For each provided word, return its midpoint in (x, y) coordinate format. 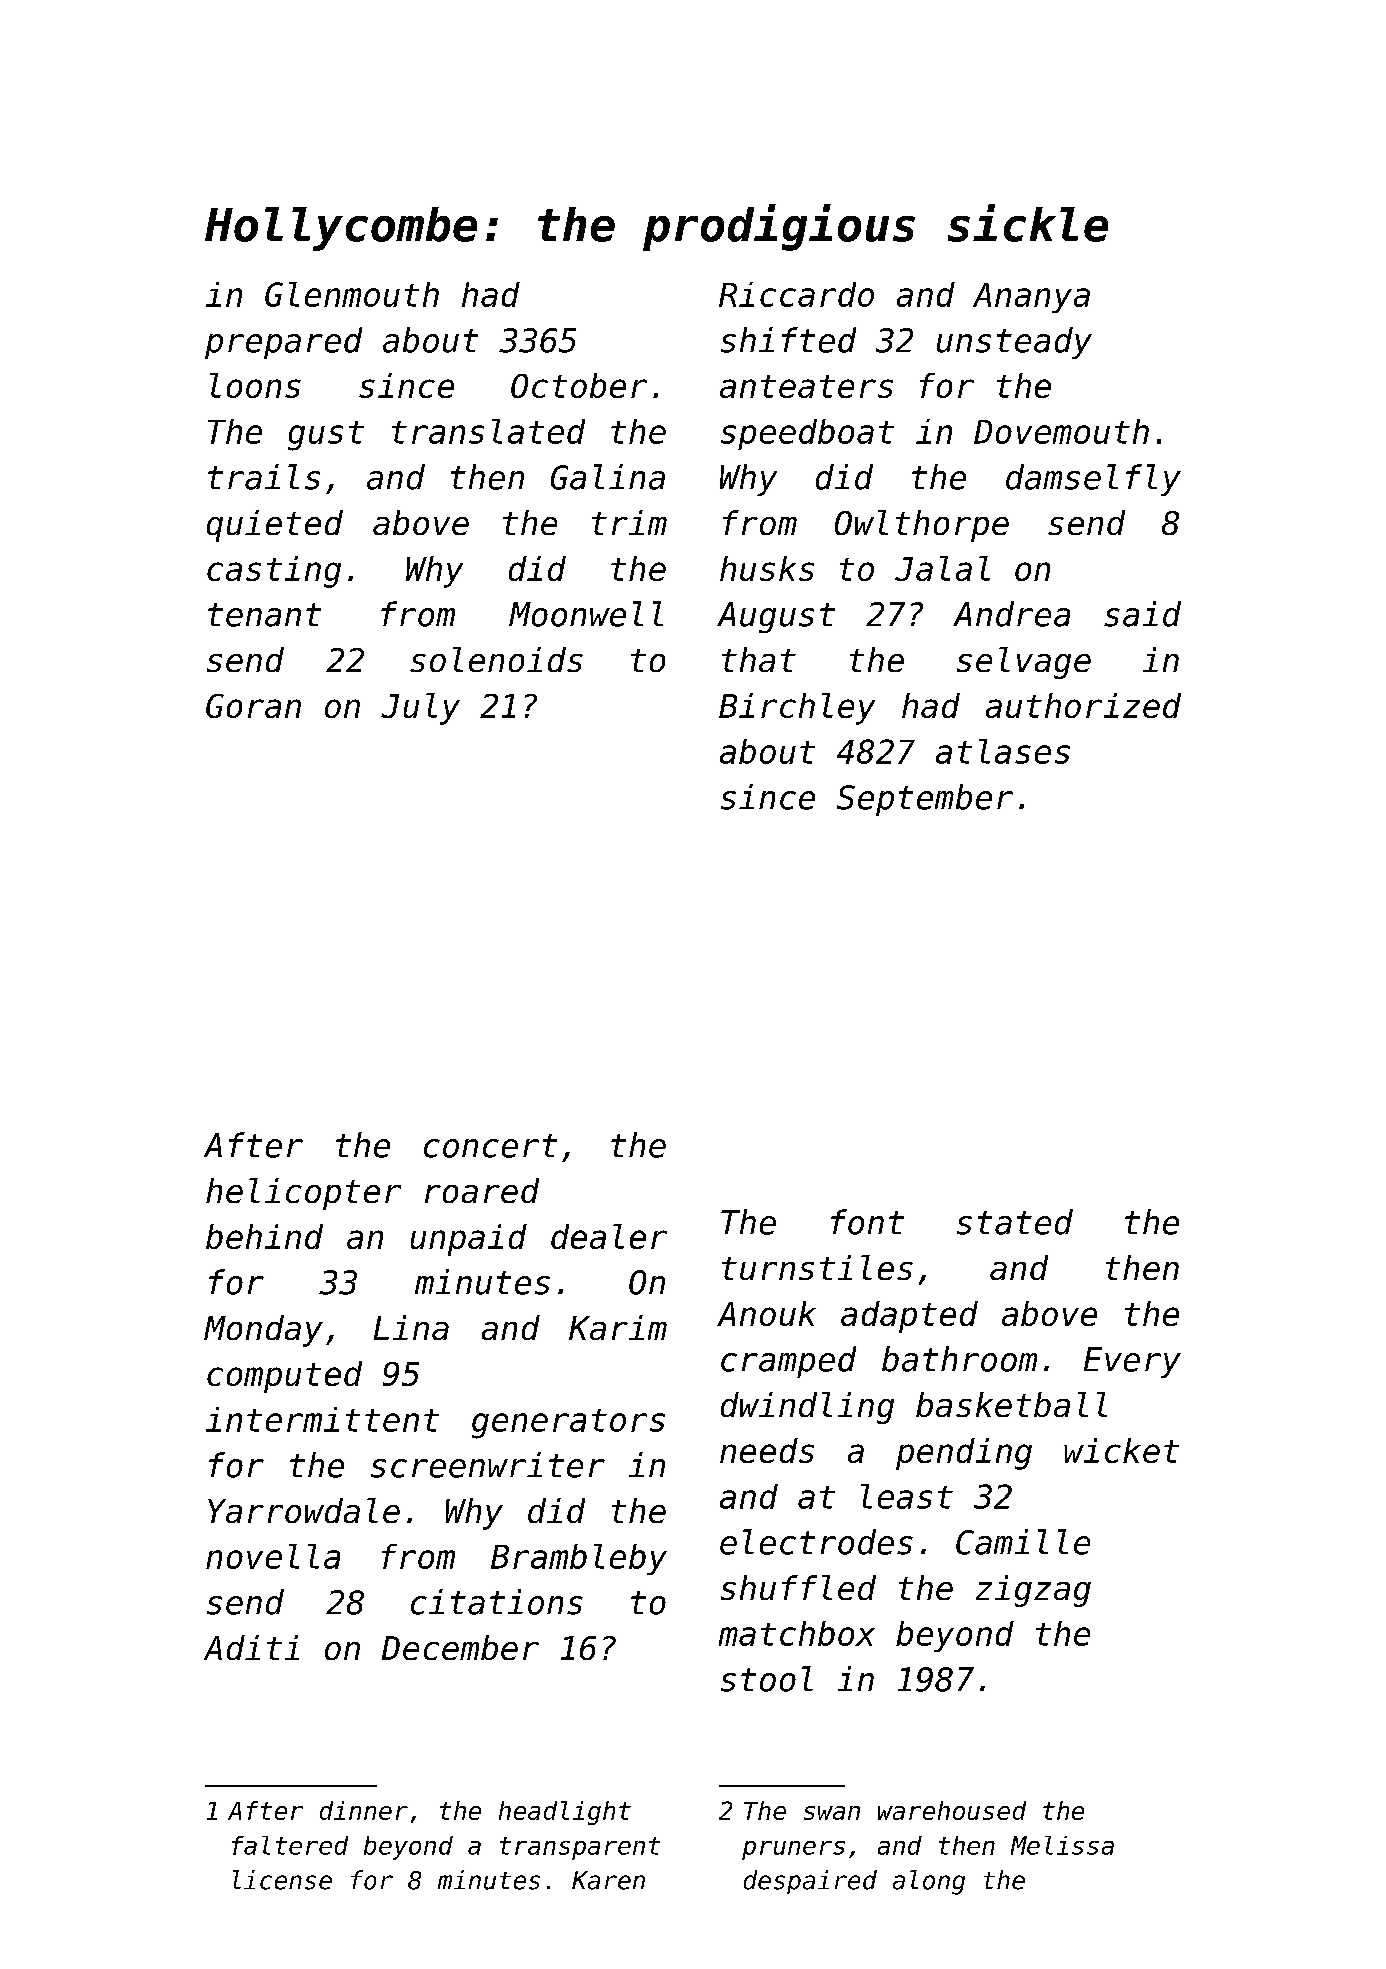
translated (488, 431)
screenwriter (488, 1465)
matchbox (797, 1633)
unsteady (1014, 343)
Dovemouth (1061, 431)
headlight (565, 1813)
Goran (253, 706)
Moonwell (586, 614)
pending (964, 1454)
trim (629, 522)
